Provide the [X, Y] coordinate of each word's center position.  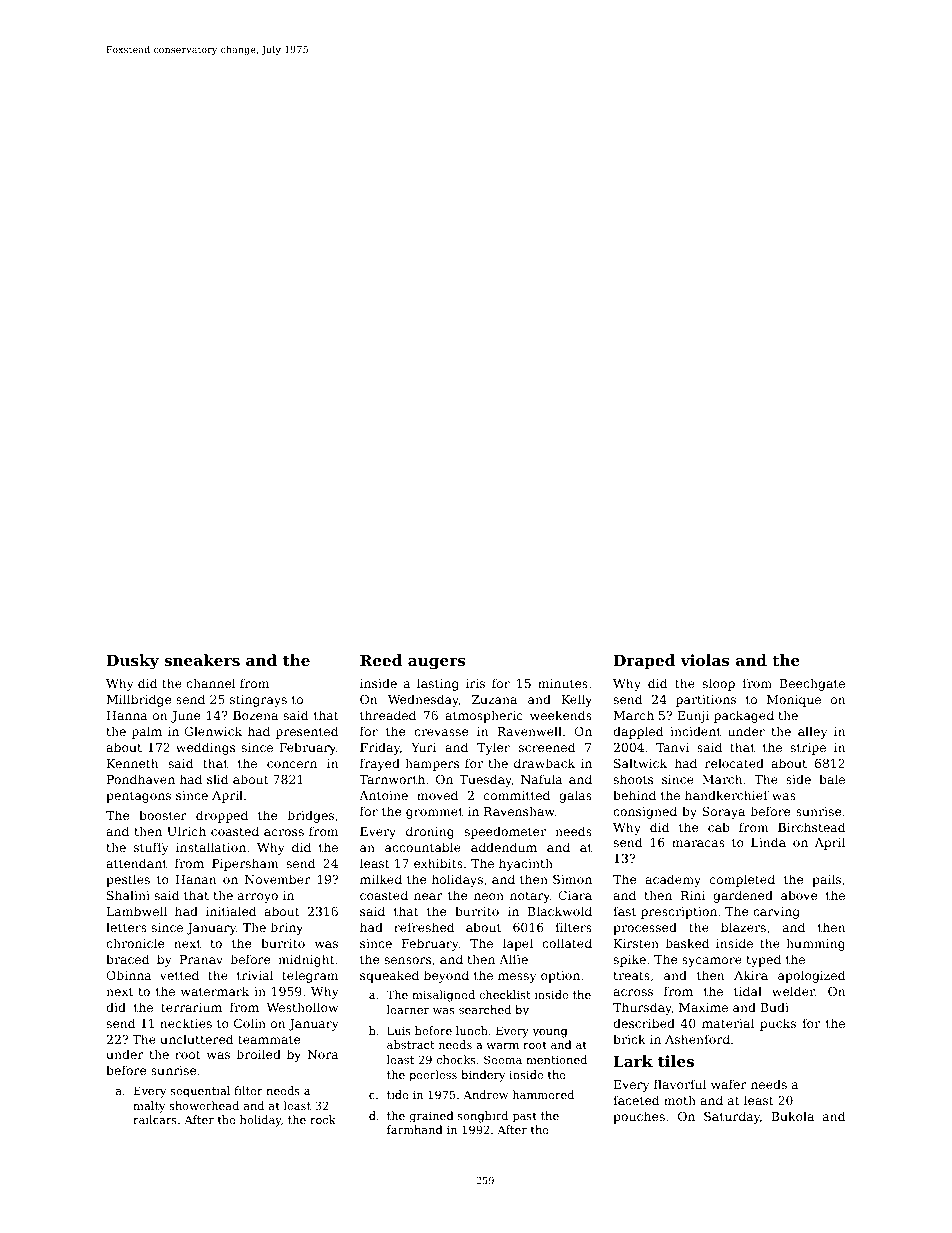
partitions [706, 701]
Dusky [132, 662]
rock [323, 1119]
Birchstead [811, 827]
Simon [572, 879]
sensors [407, 960]
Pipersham [245, 864]
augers [436, 664]
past [525, 1117]
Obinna [128, 975]
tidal [748, 991]
